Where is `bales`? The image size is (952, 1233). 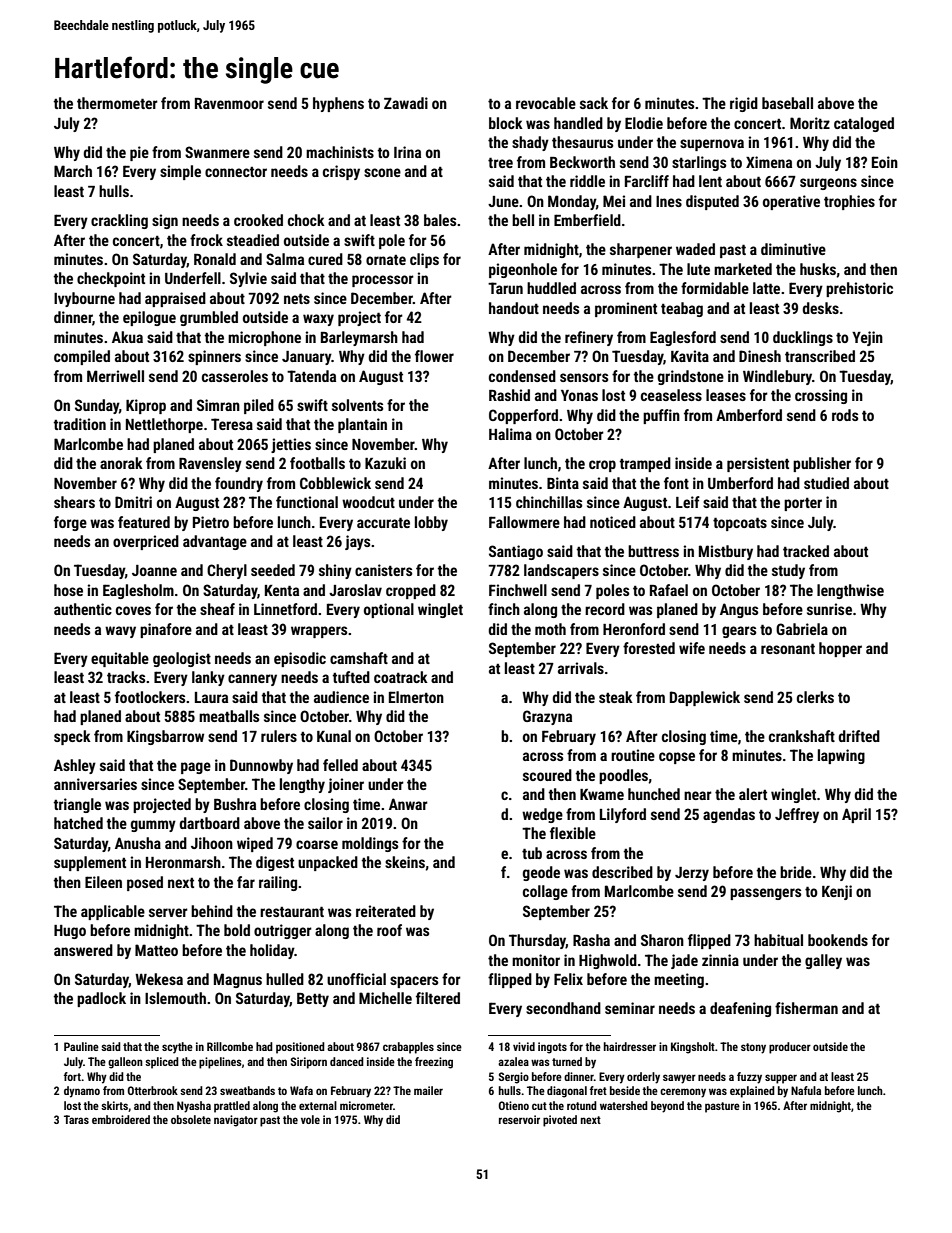 bales is located at coordinates (440, 220).
